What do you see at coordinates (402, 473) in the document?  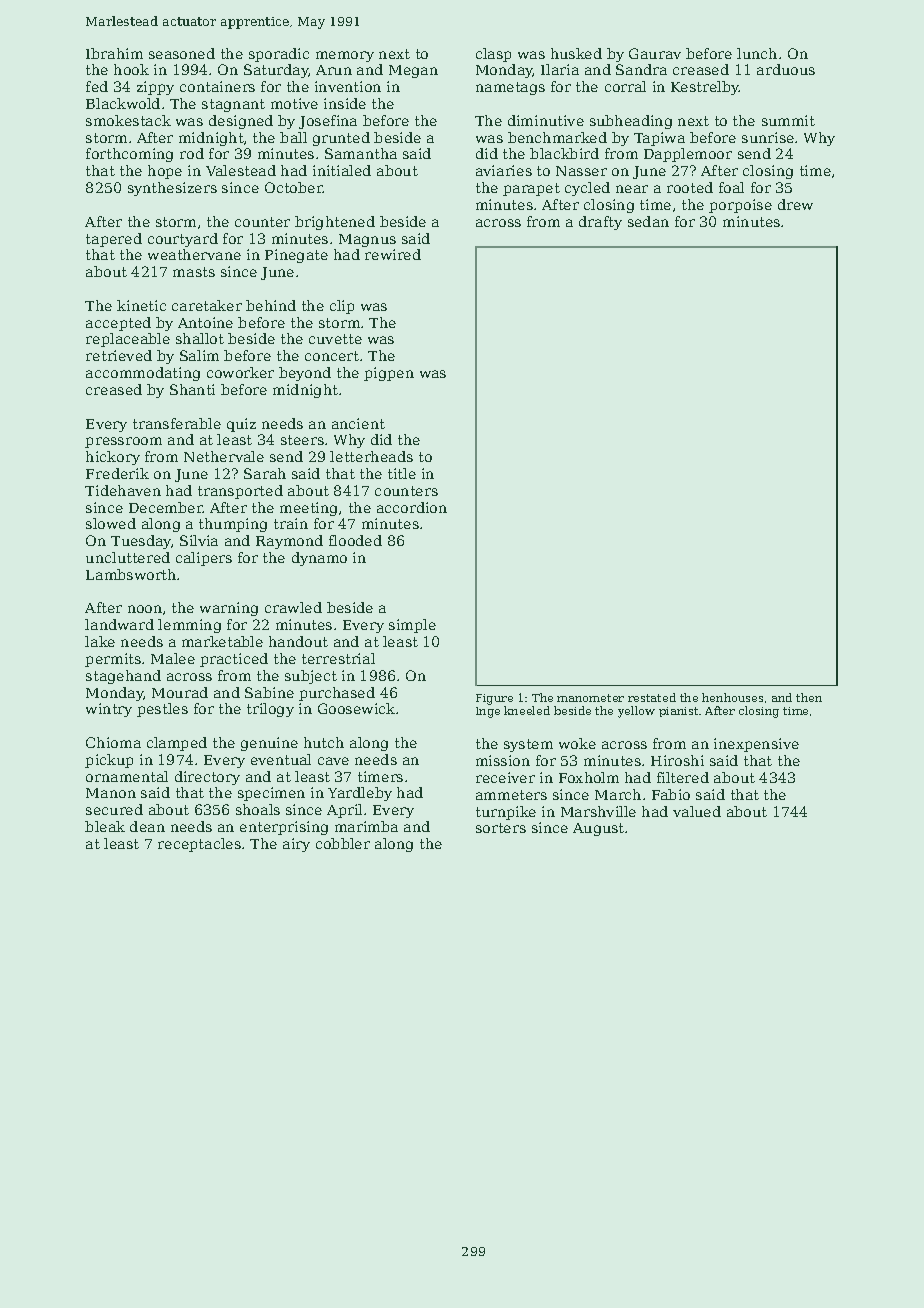 I see `title` at bounding box center [402, 473].
